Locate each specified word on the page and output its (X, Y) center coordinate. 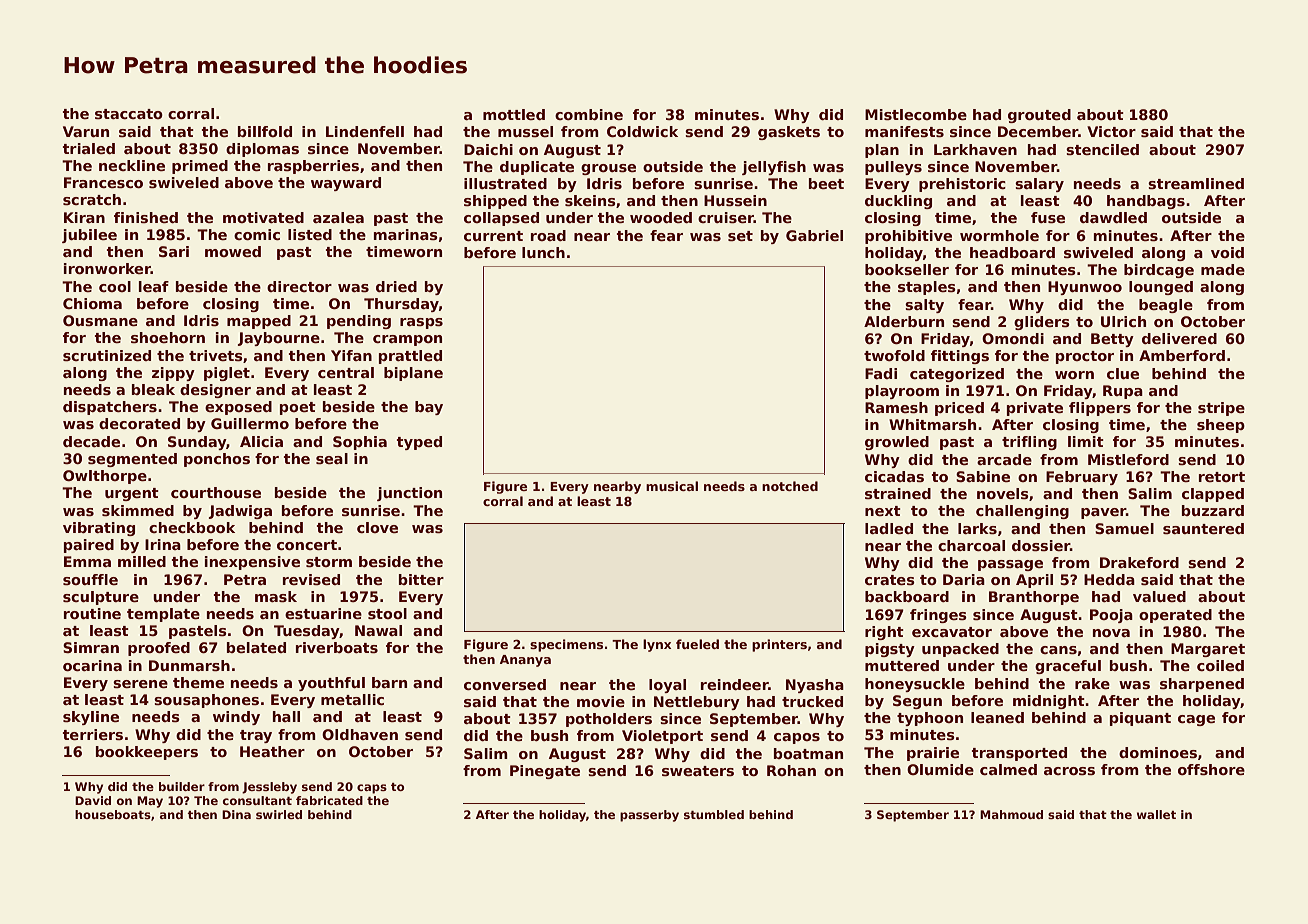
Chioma (92, 303)
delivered (1179, 338)
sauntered (1203, 528)
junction (409, 494)
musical (672, 486)
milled (142, 561)
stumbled (714, 814)
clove (377, 527)
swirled (279, 814)
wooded (661, 217)
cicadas (894, 476)
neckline (132, 165)
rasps (421, 323)
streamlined (1196, 183)
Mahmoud (1011, 814)
